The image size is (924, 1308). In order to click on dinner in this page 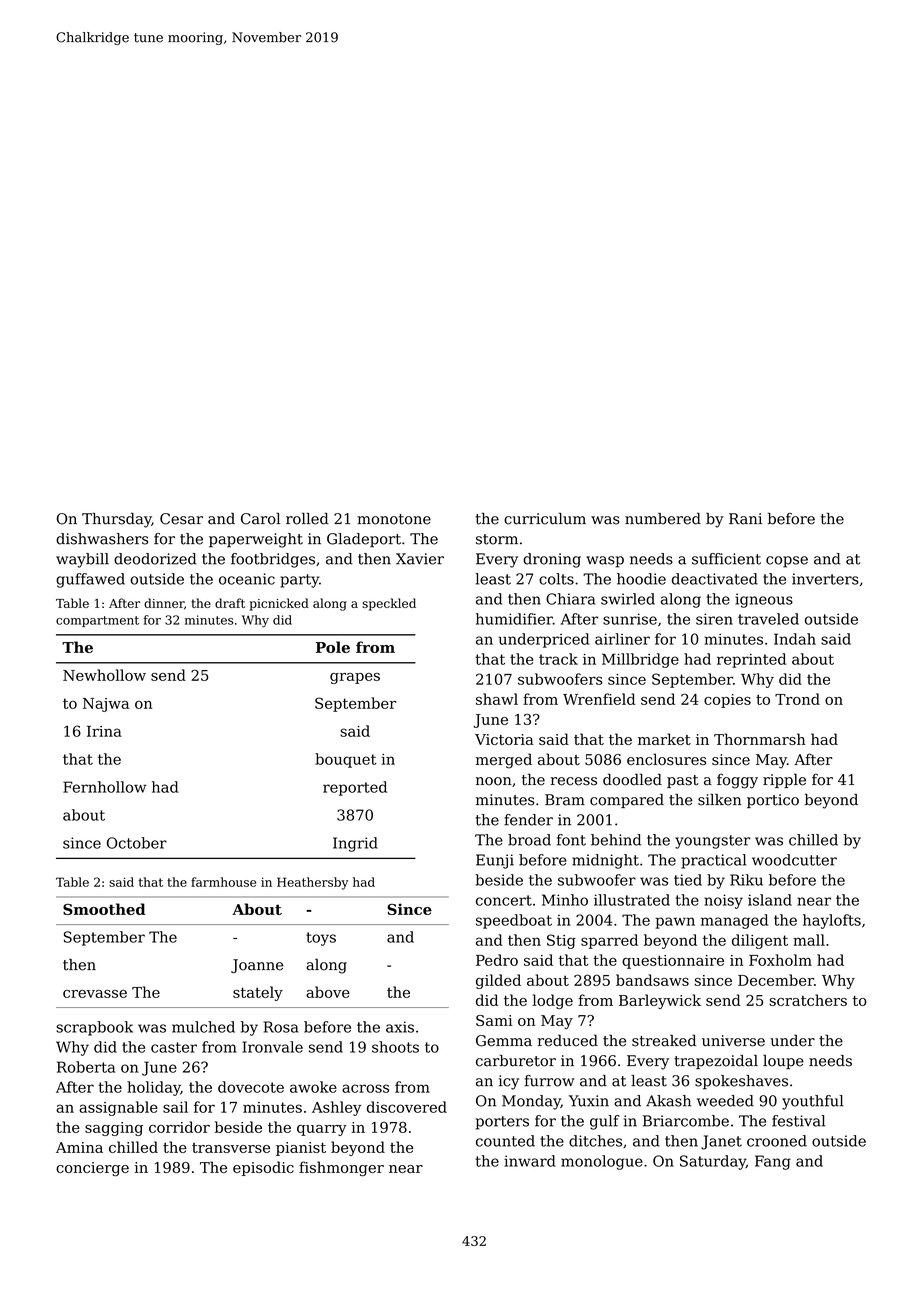, I will do `click(164, 603)`.
